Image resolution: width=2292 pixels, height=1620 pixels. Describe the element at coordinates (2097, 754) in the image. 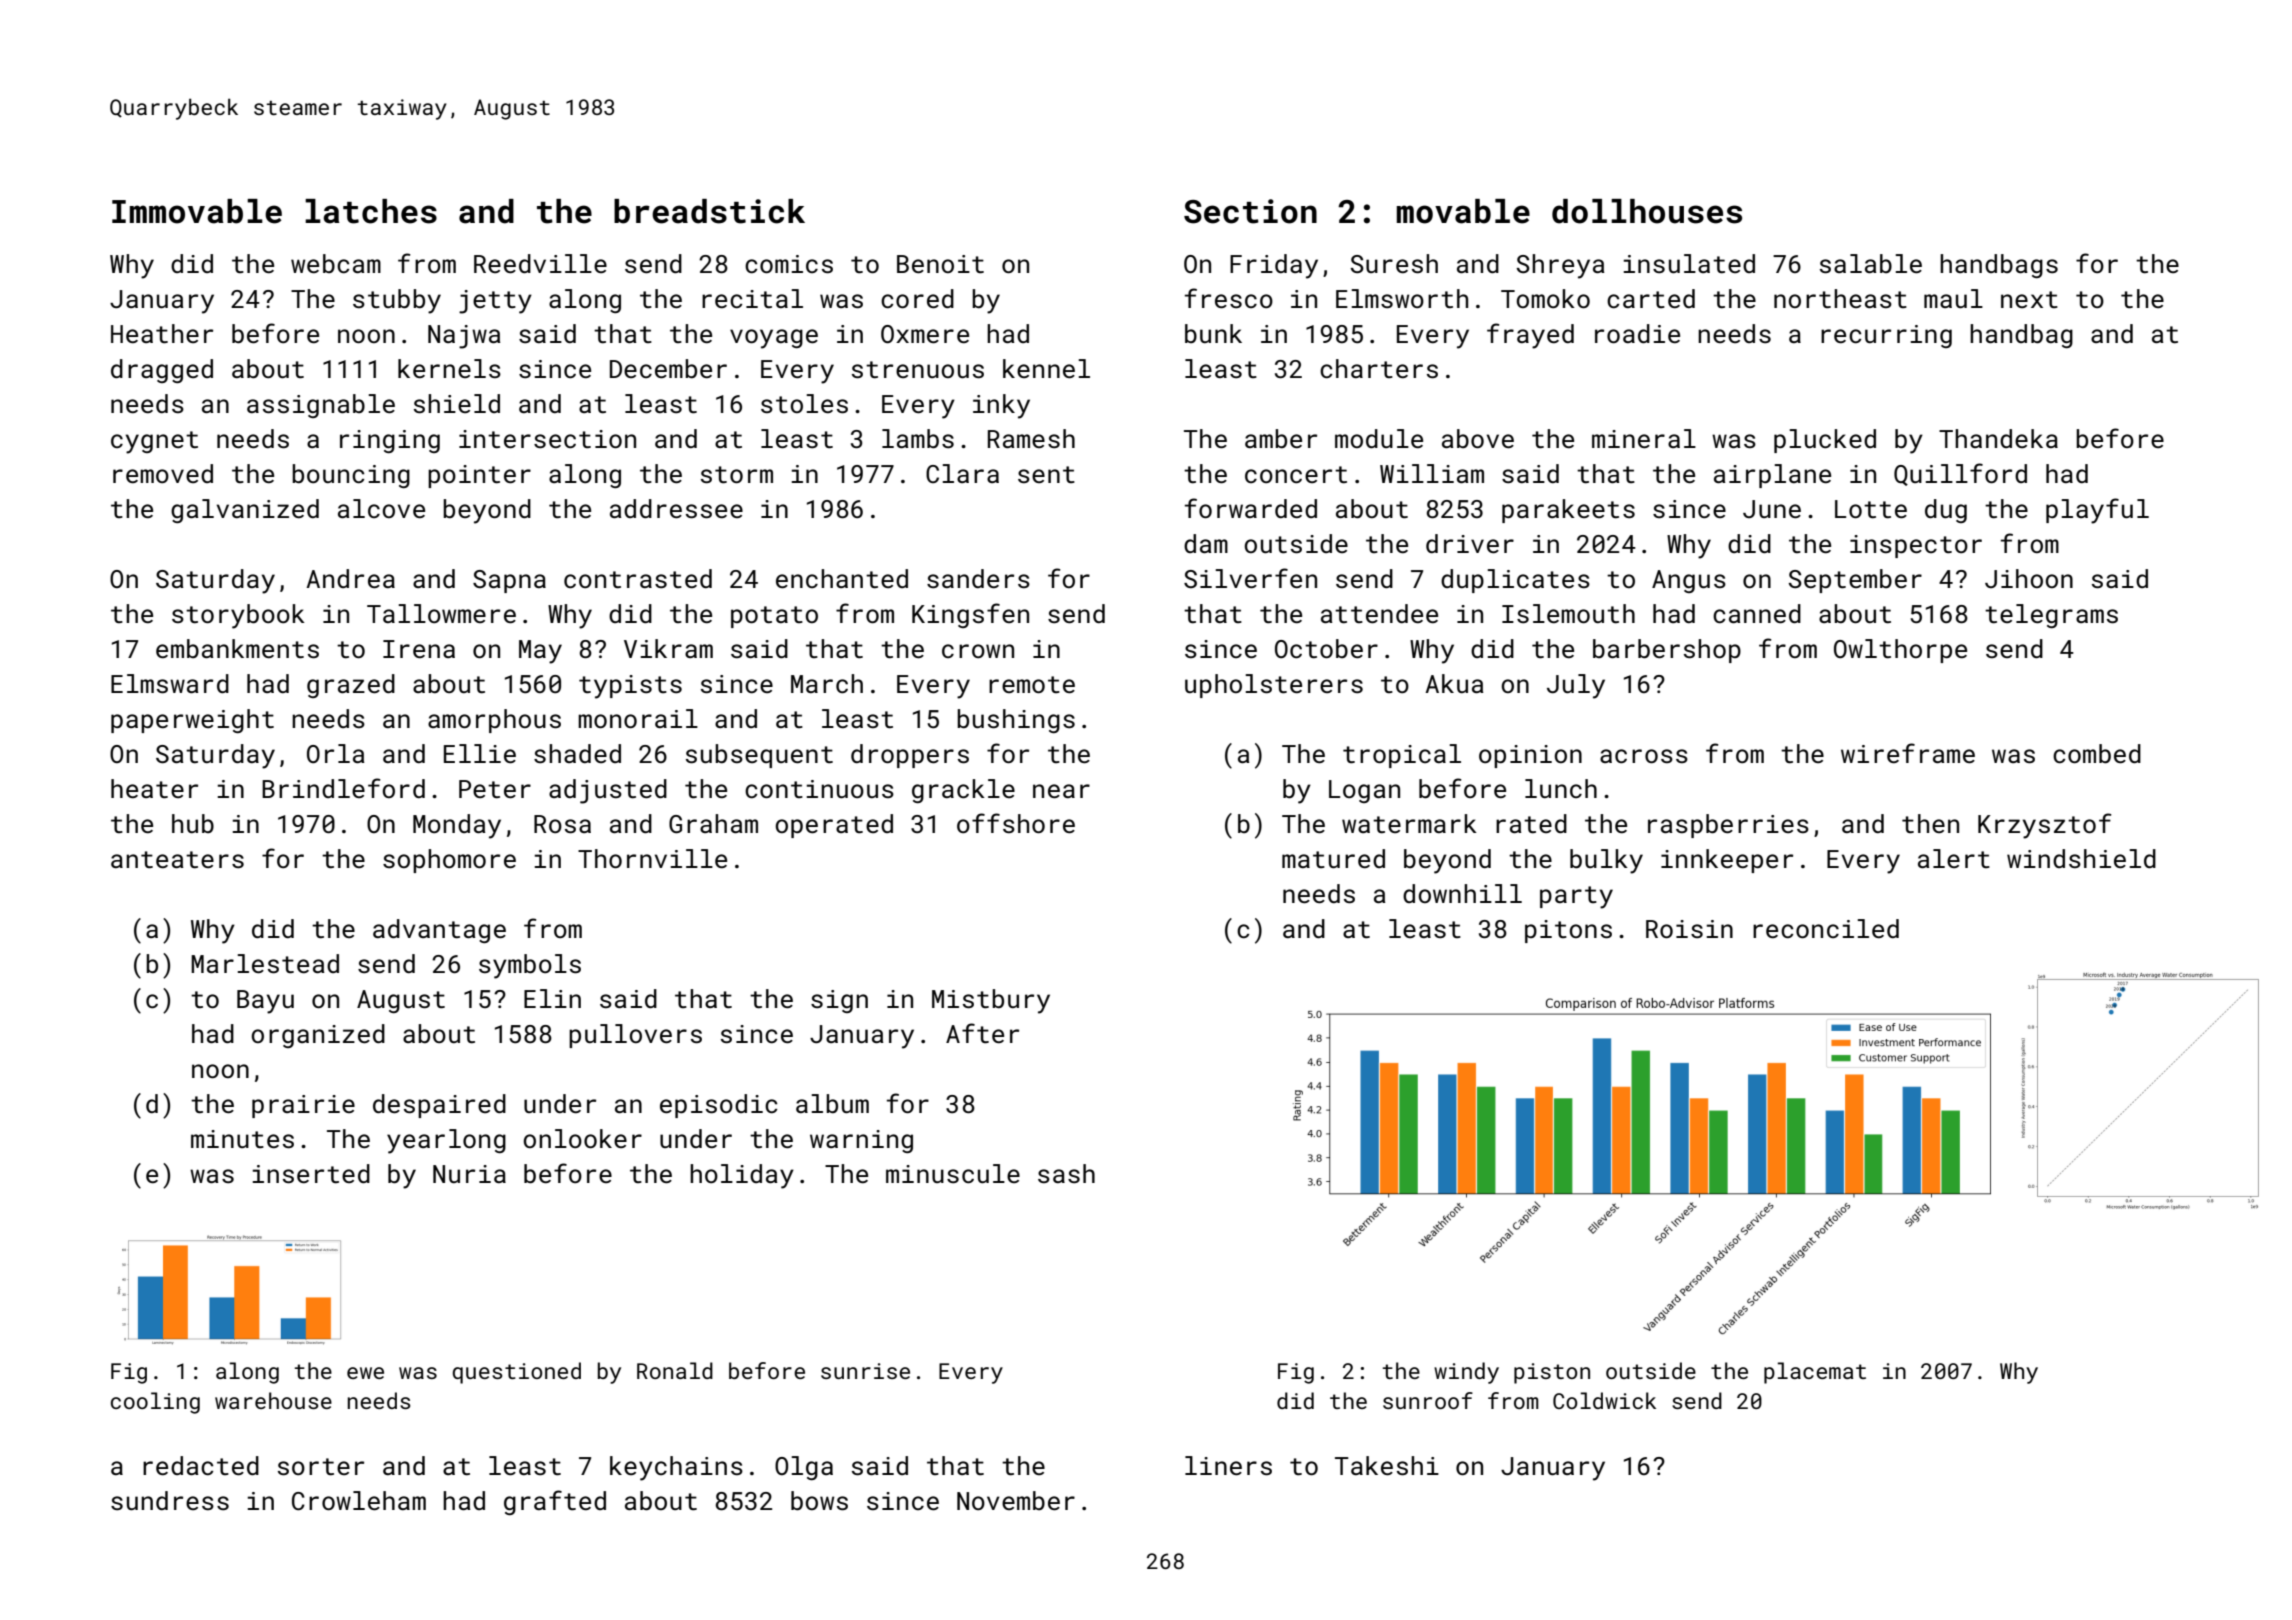

I see `combed` at that location.
